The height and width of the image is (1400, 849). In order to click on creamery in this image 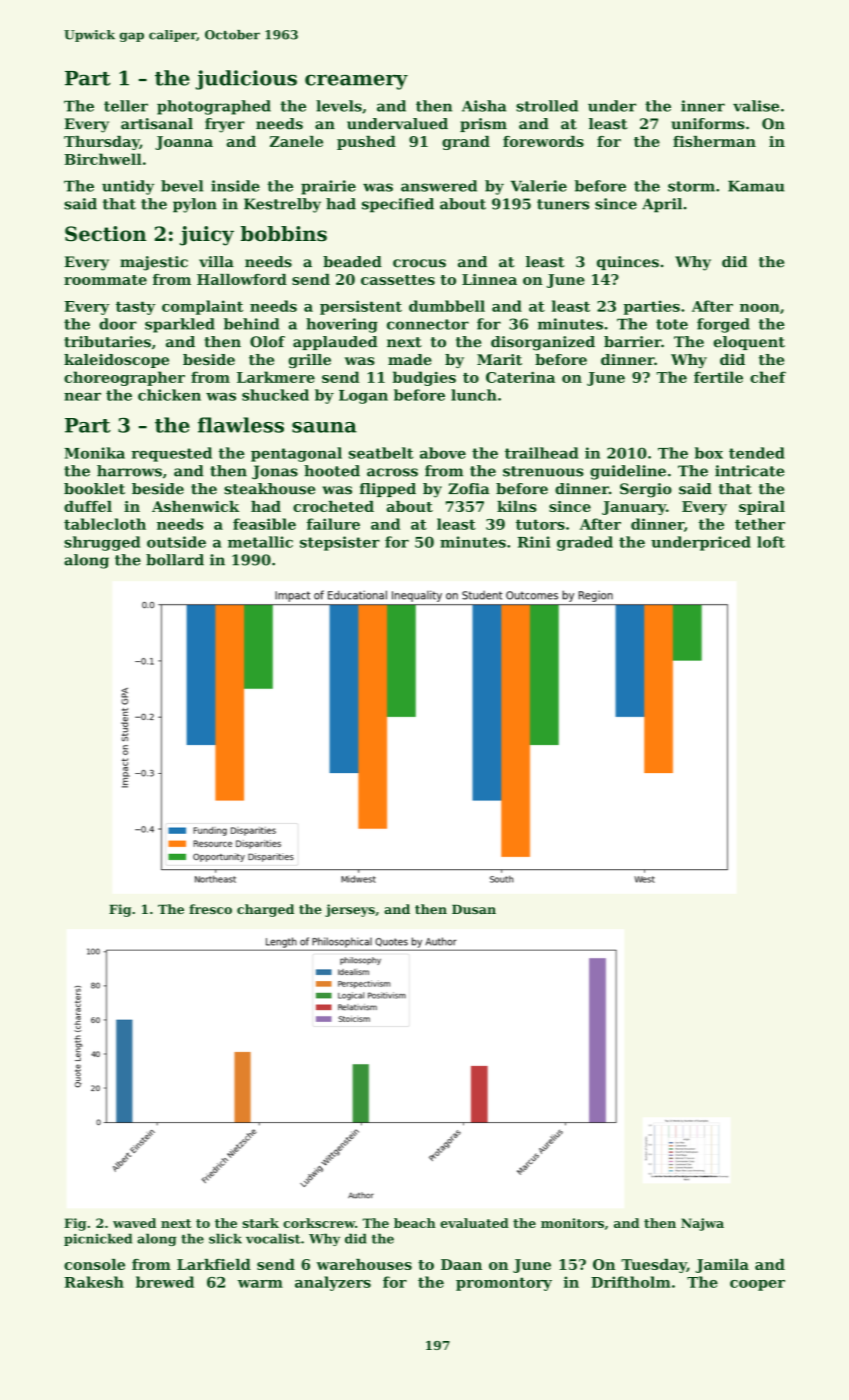, I will do `click(356, 82)`.
